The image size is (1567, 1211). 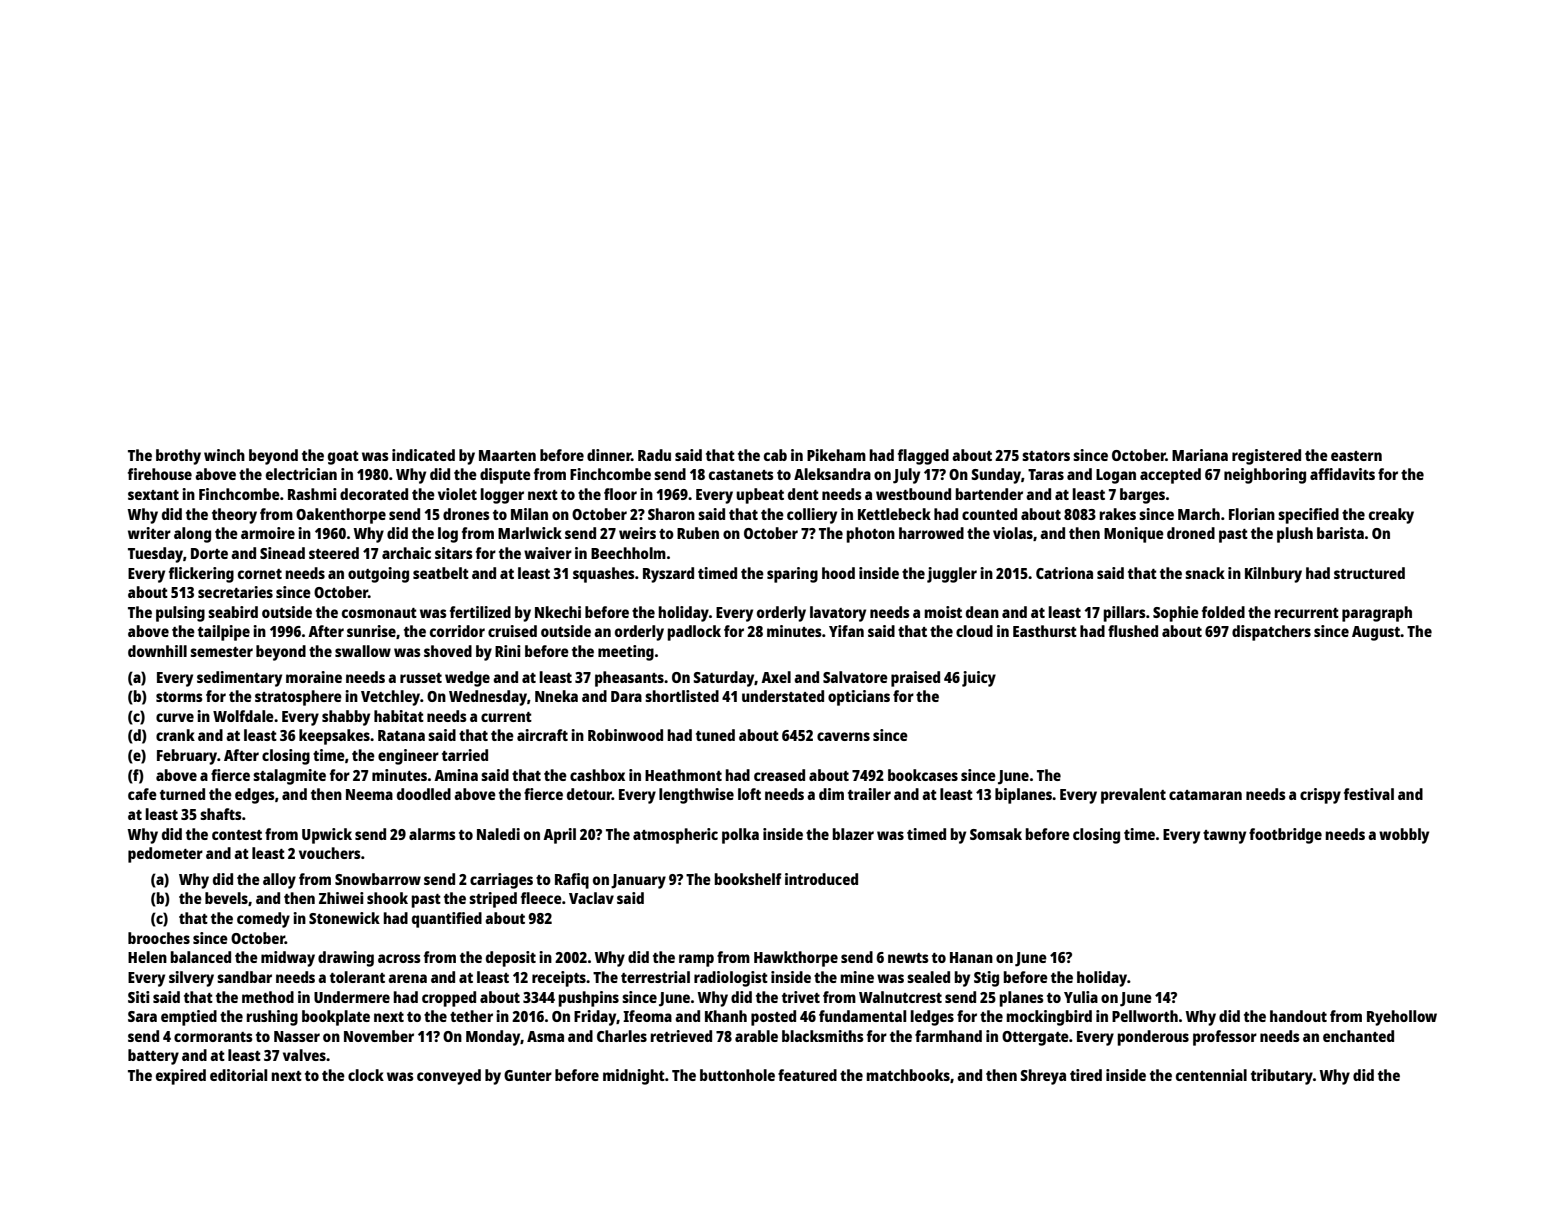 I want to click on eastern, so click(x=1356, y=456).
